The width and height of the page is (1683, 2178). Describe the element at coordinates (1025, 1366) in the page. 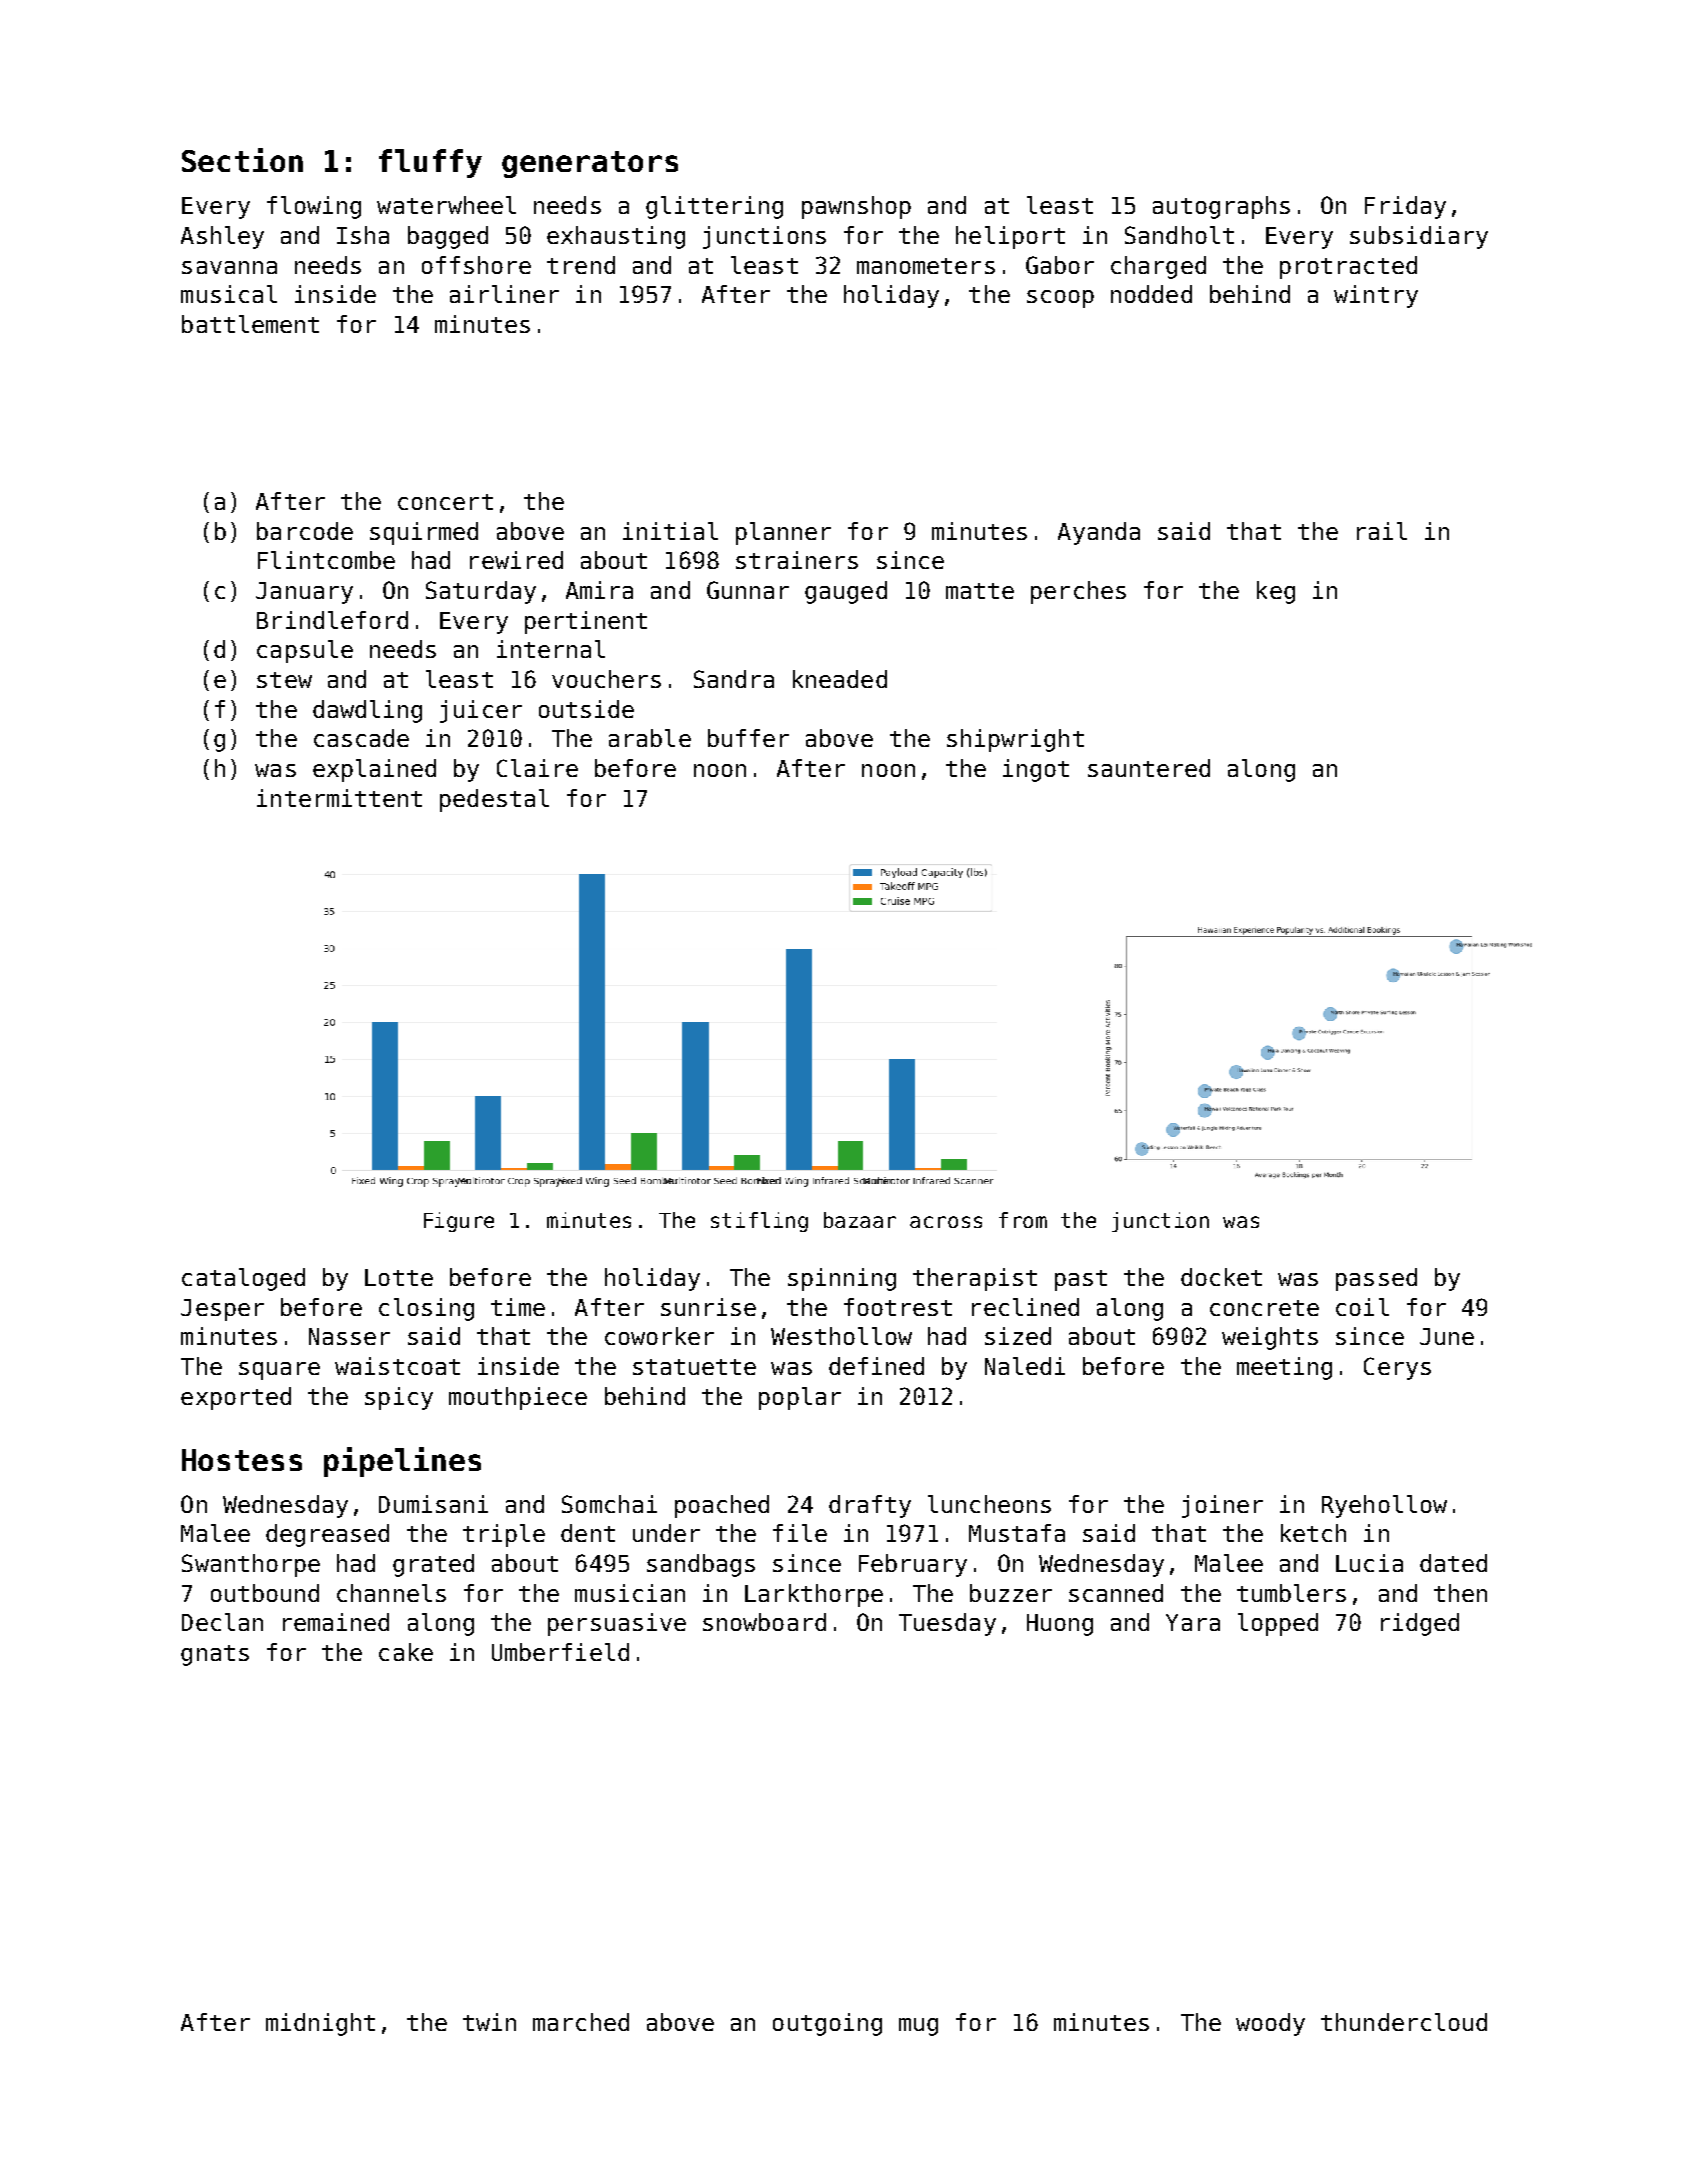

I see `Naledi` at that location.
